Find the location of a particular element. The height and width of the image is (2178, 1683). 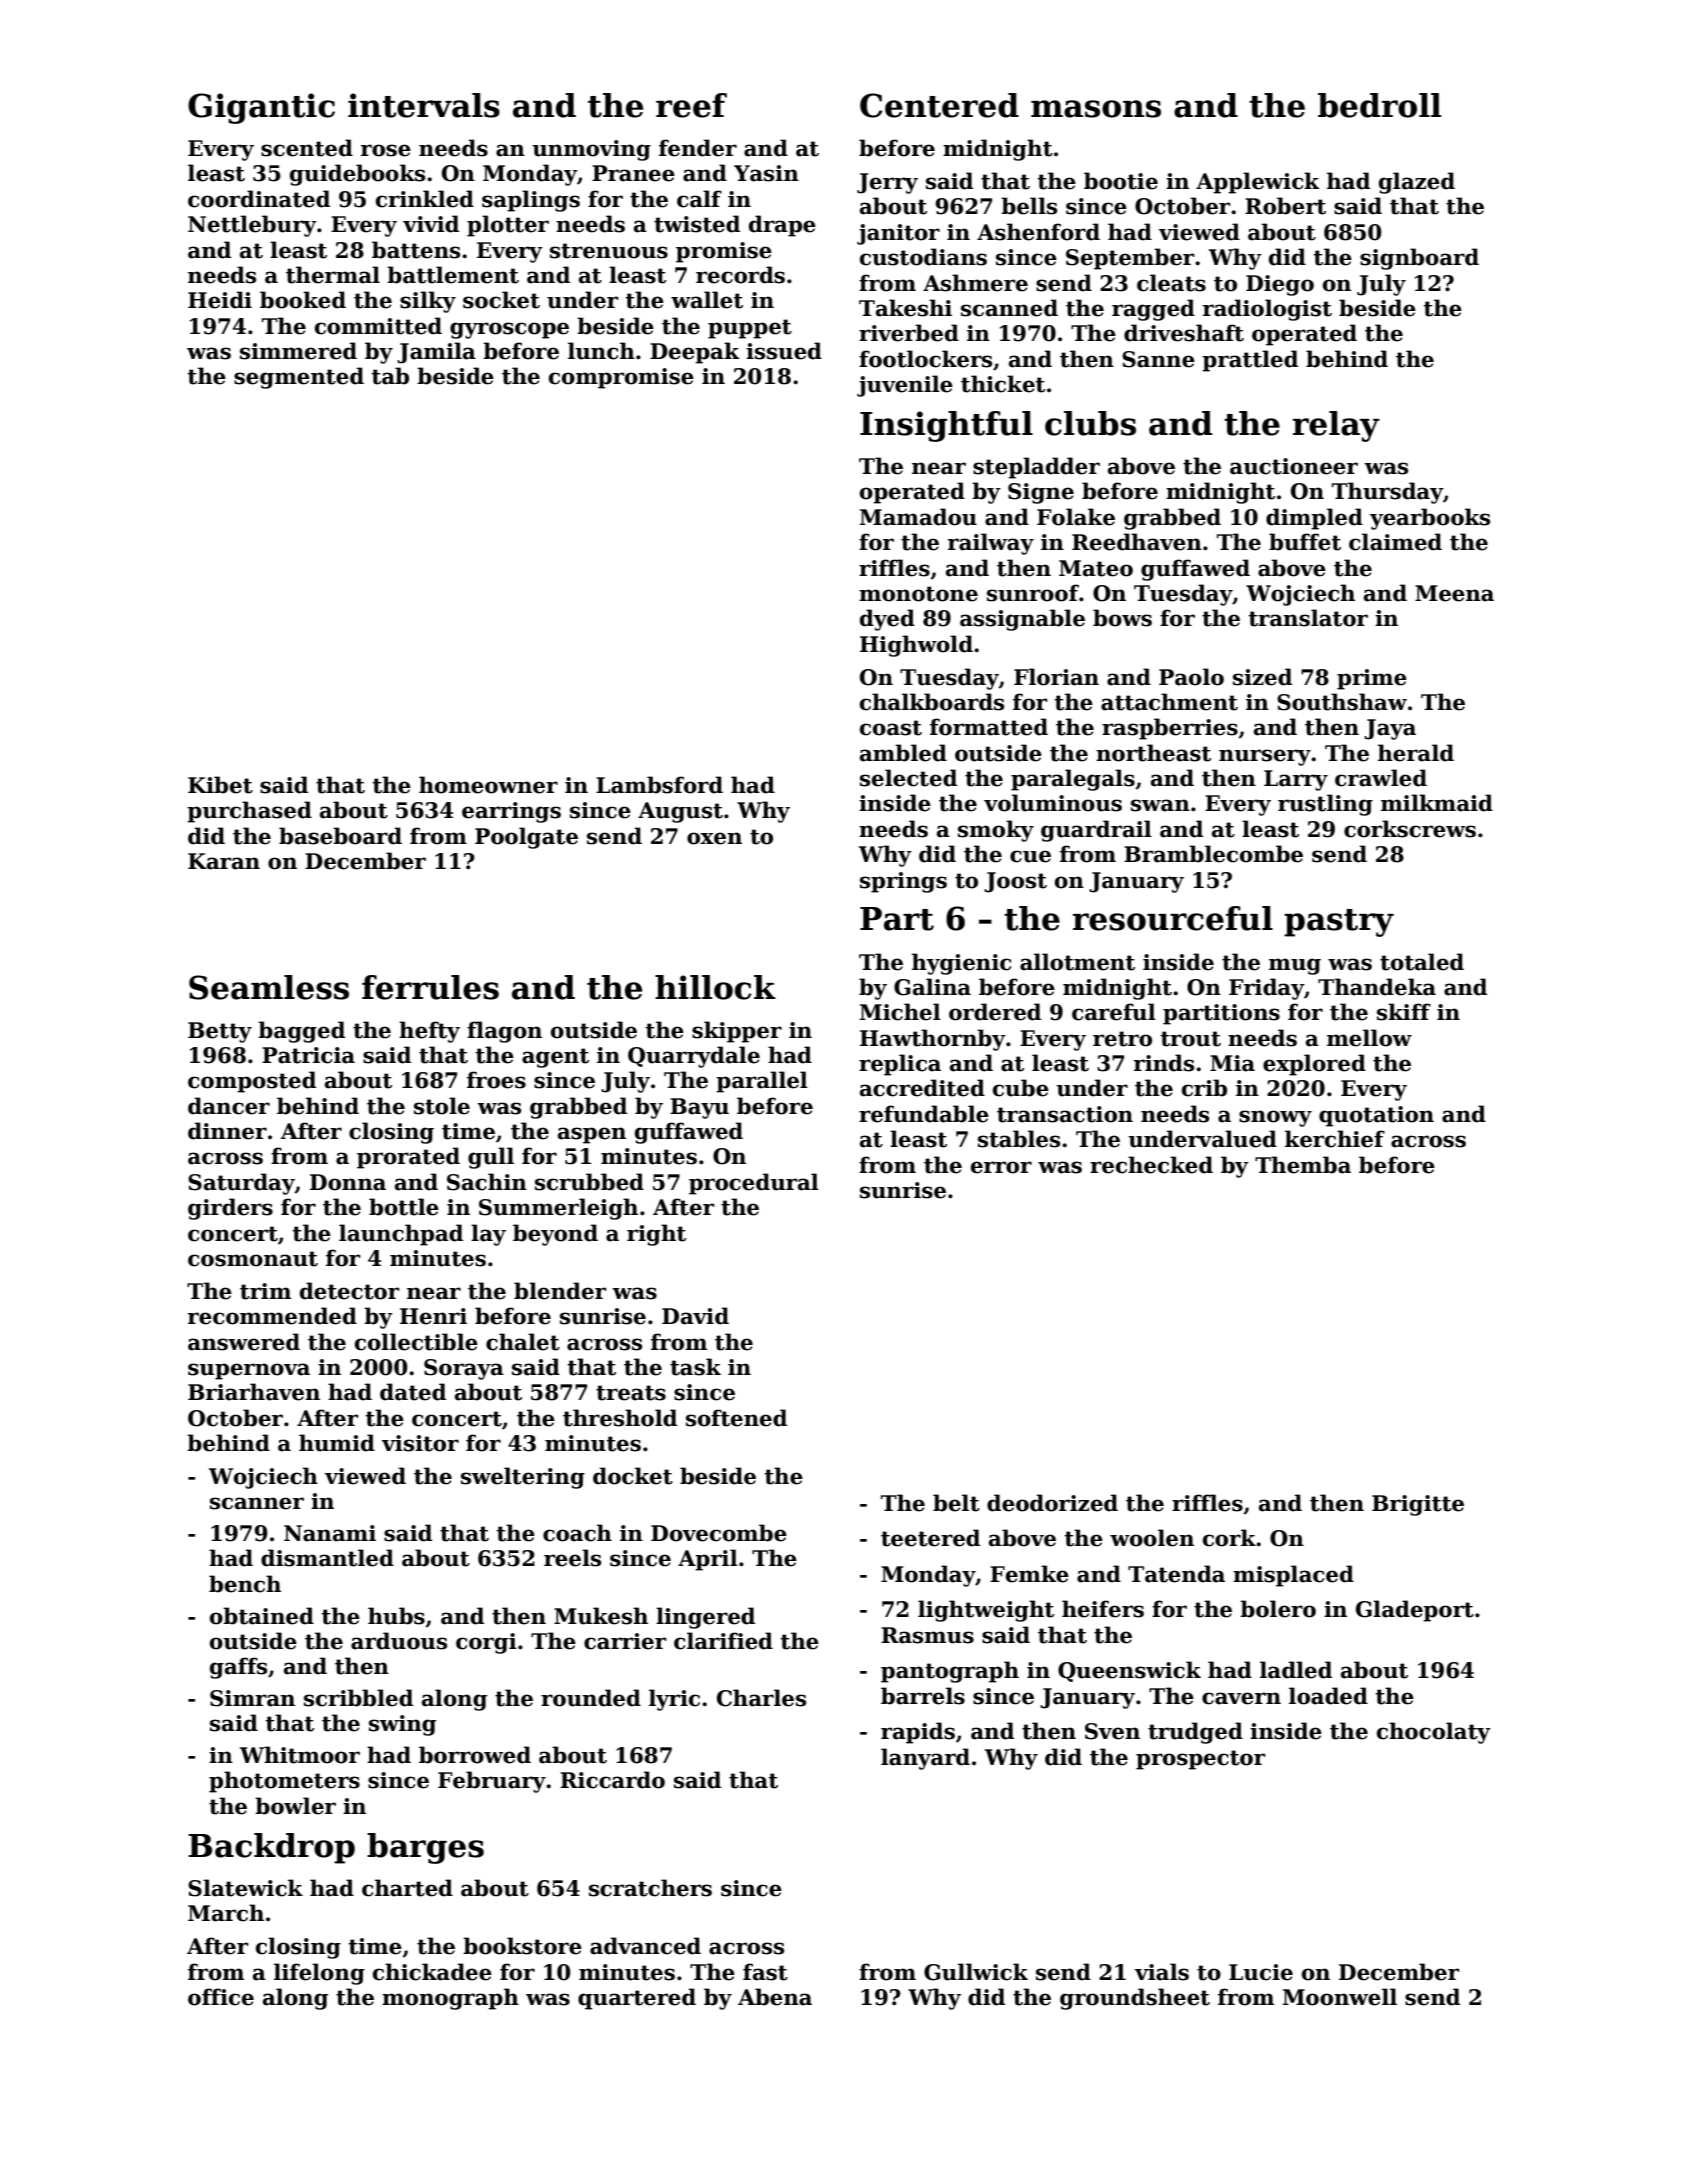

August is located at coordinates (680, 812).
